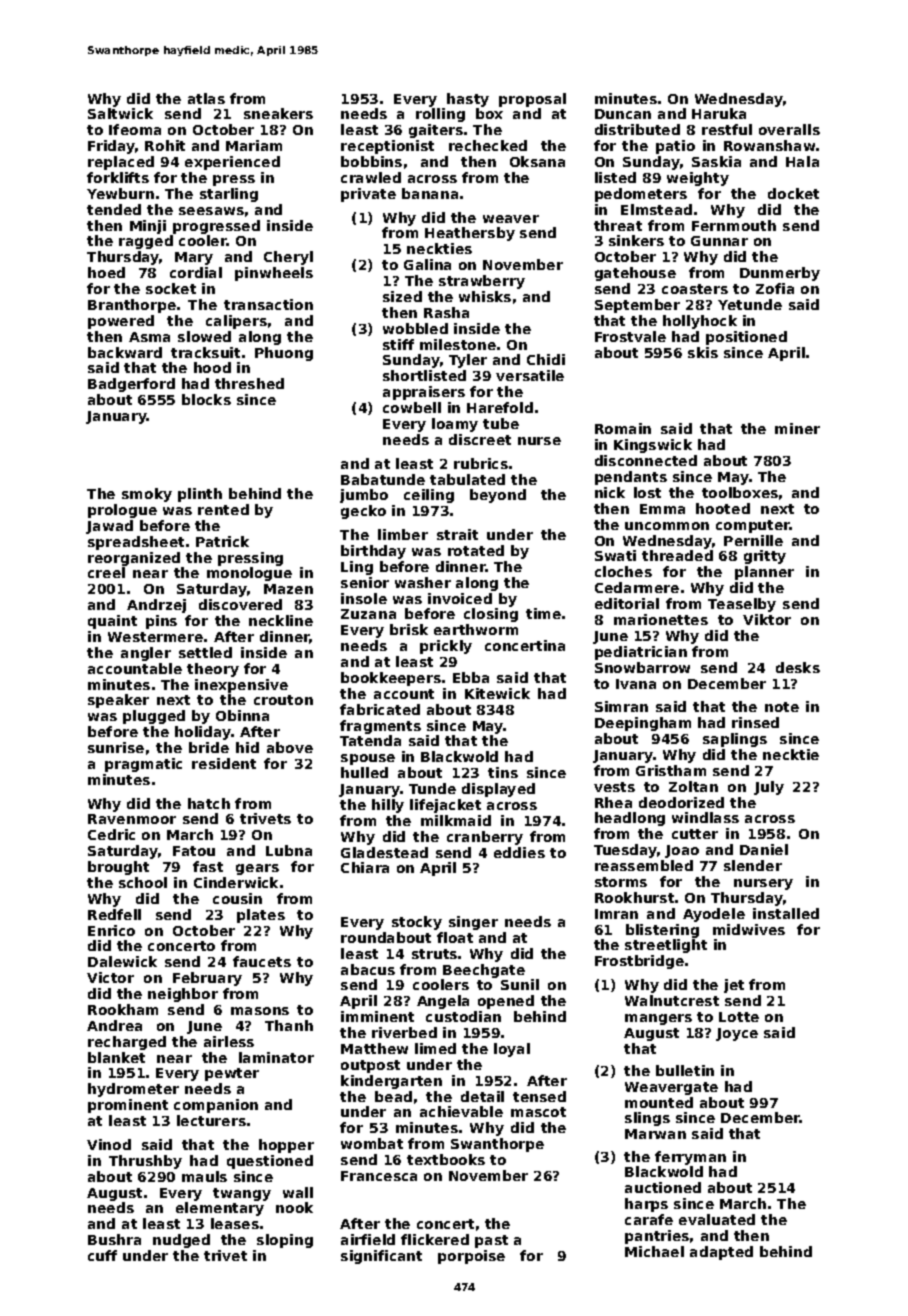  Describe the element at coordinates (368, 969) in the screenshot. I see `abacus` at that location.
